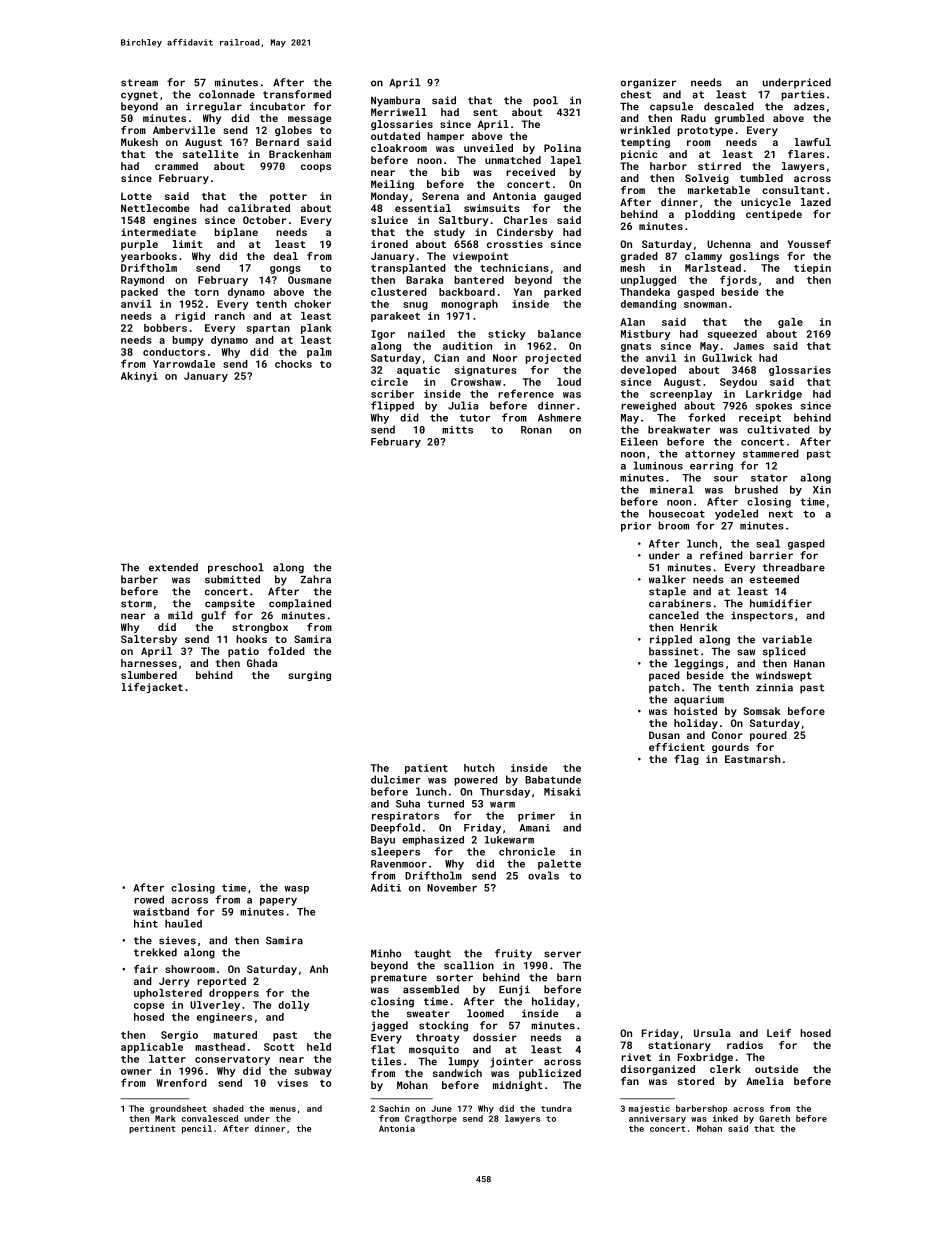 The height and width of the screenshot is (1233, 952). I want to click on pool, so click(546, 101).
